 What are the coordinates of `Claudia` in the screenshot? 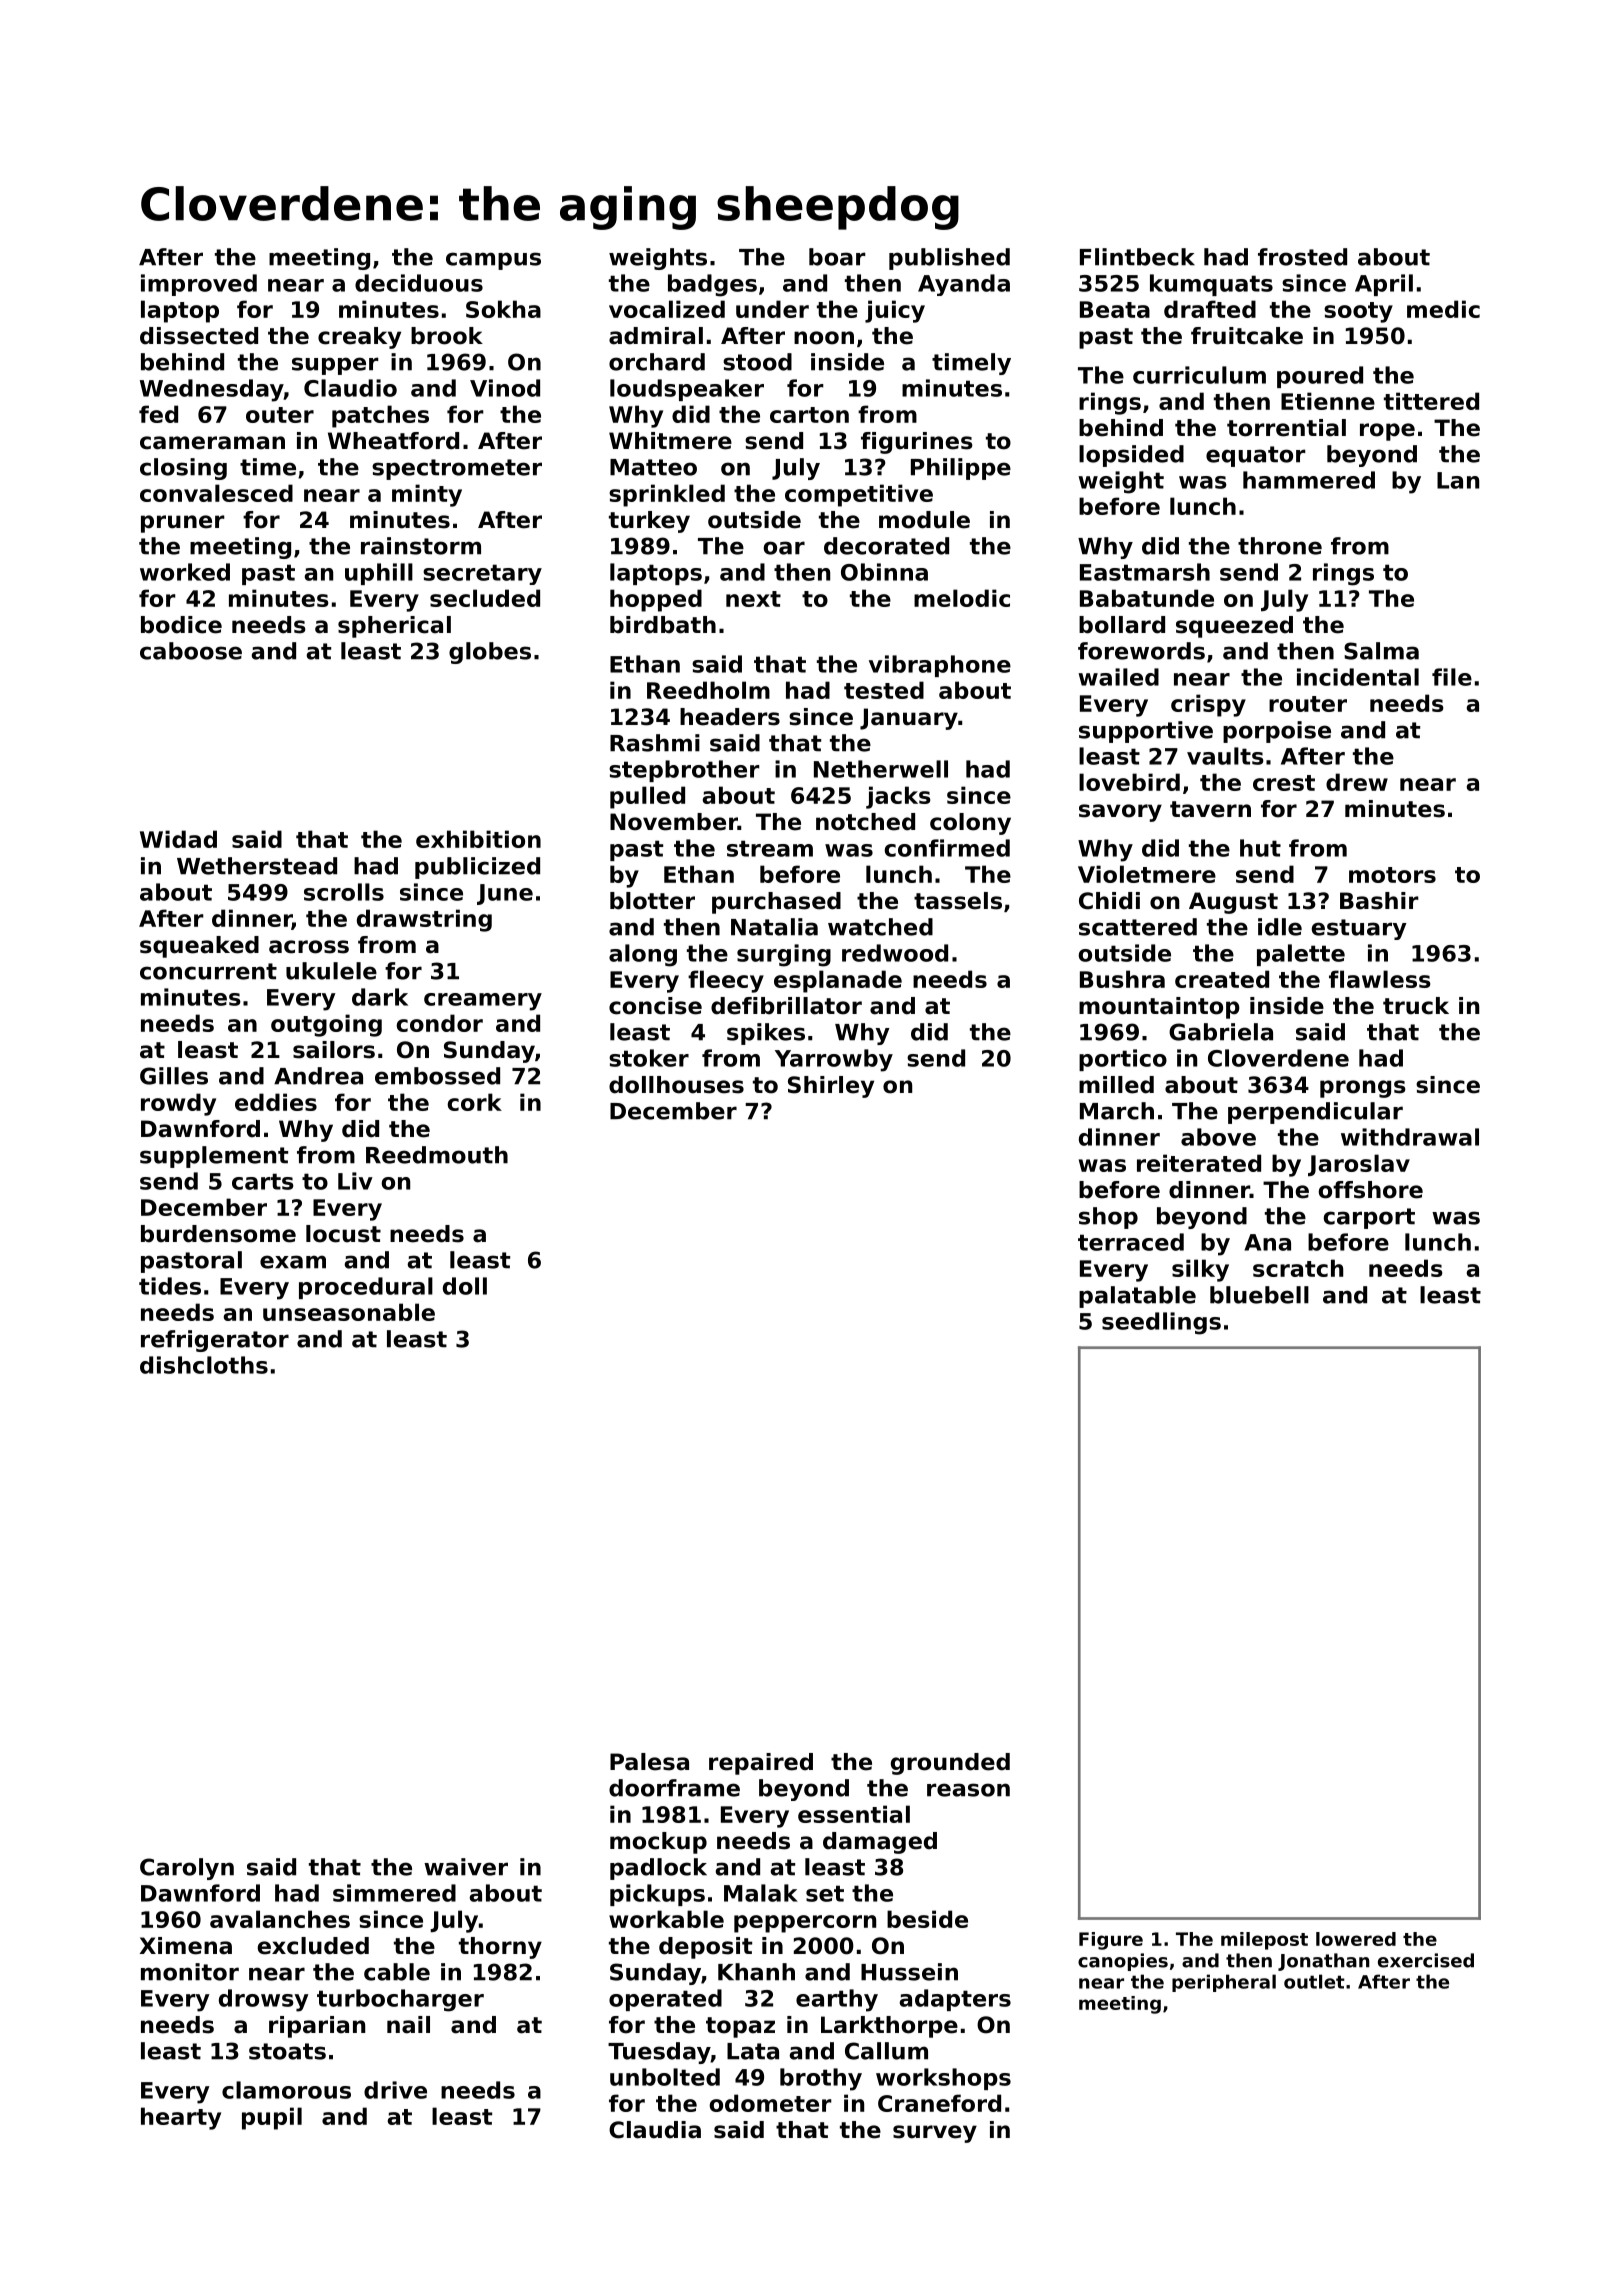 It's located at (655, 2130).
